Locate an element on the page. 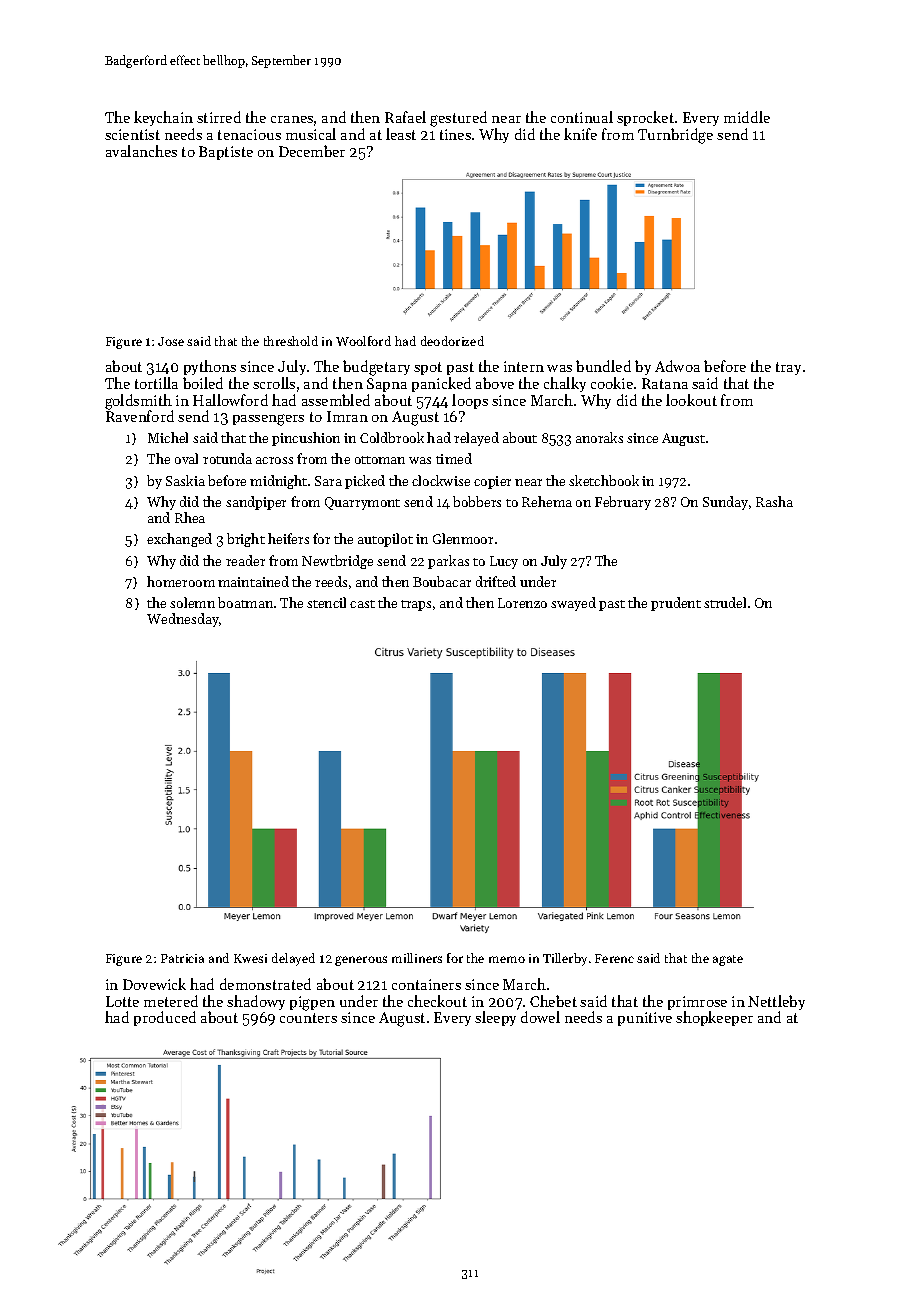 This image has height=1308, width=924. Rafael is located at coordinates (405, 117).
